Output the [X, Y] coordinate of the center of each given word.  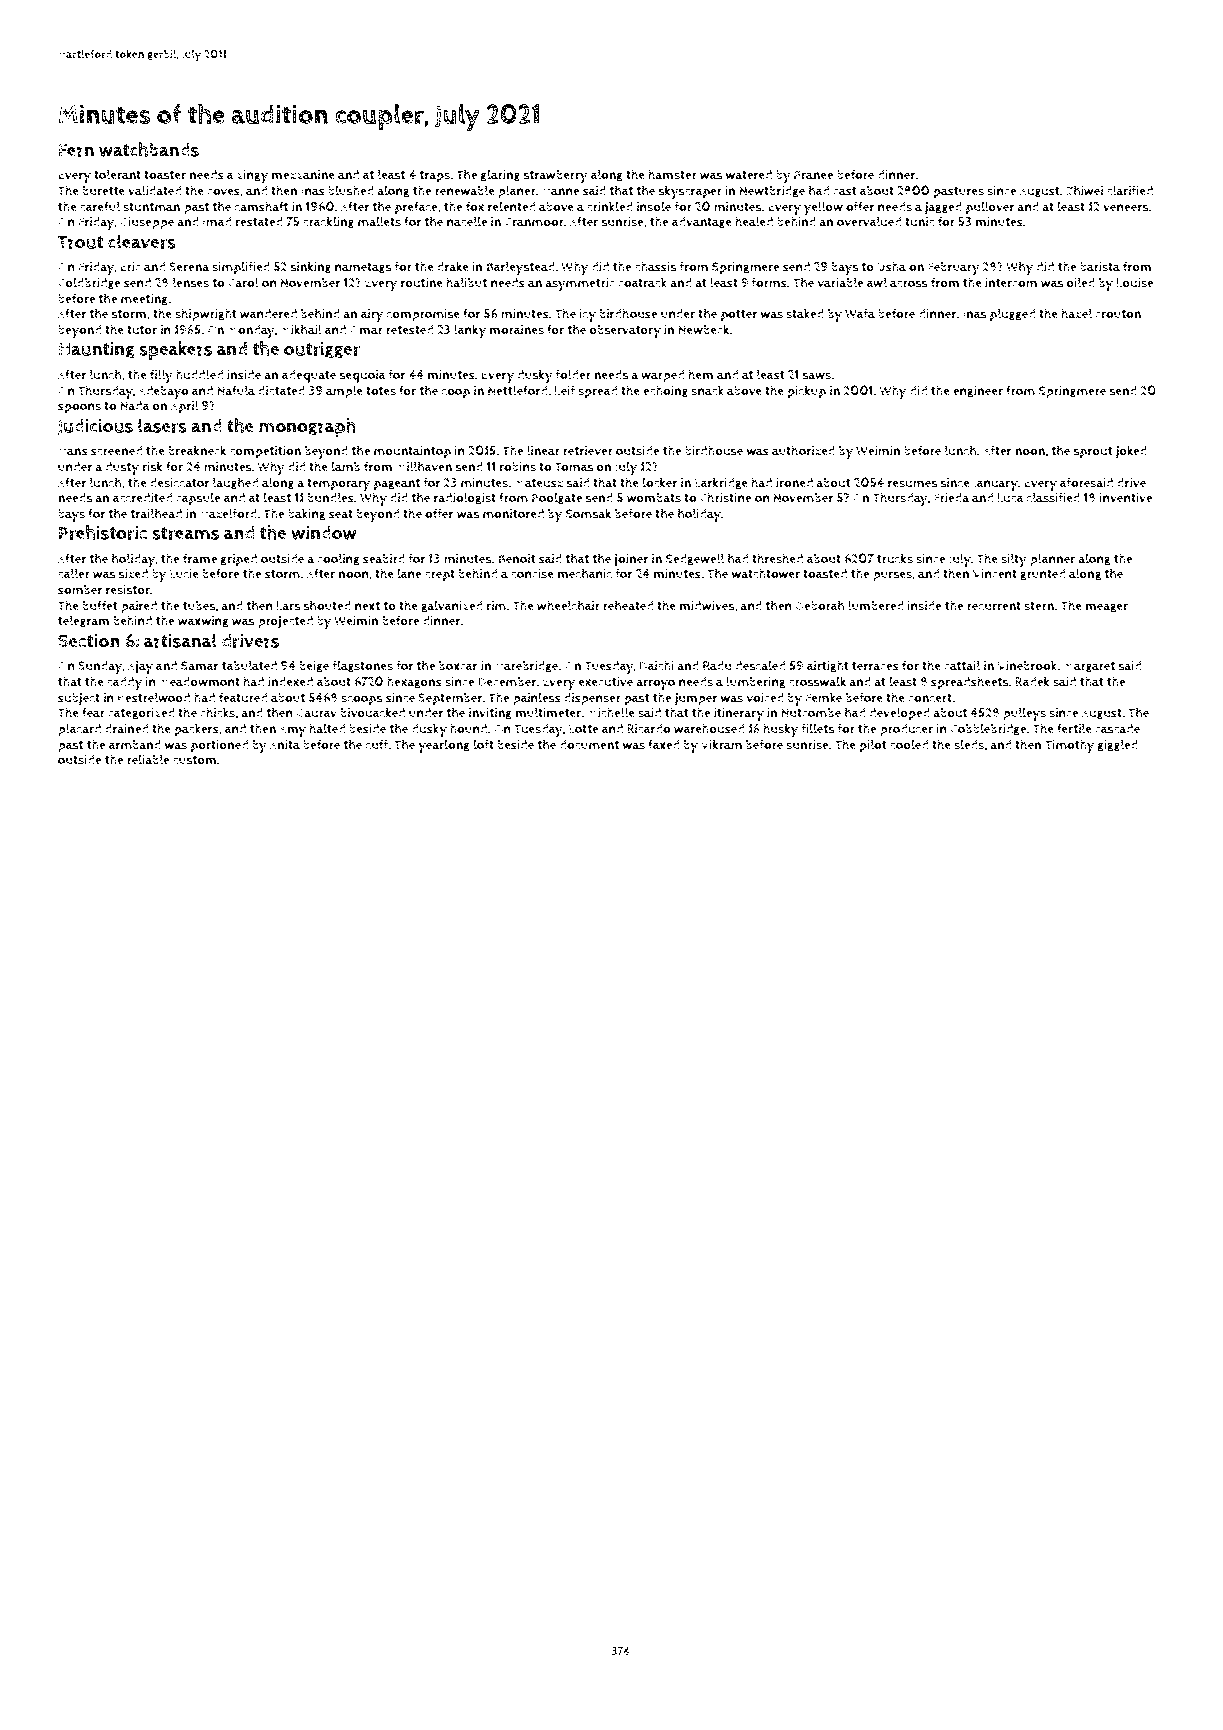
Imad [217, 222]
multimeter [548, 712]
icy [587, 315]
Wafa [860, 313]
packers [196, 730]
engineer [978, 392]
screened [116, 451]
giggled [1118, 745]
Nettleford [517, 390]
